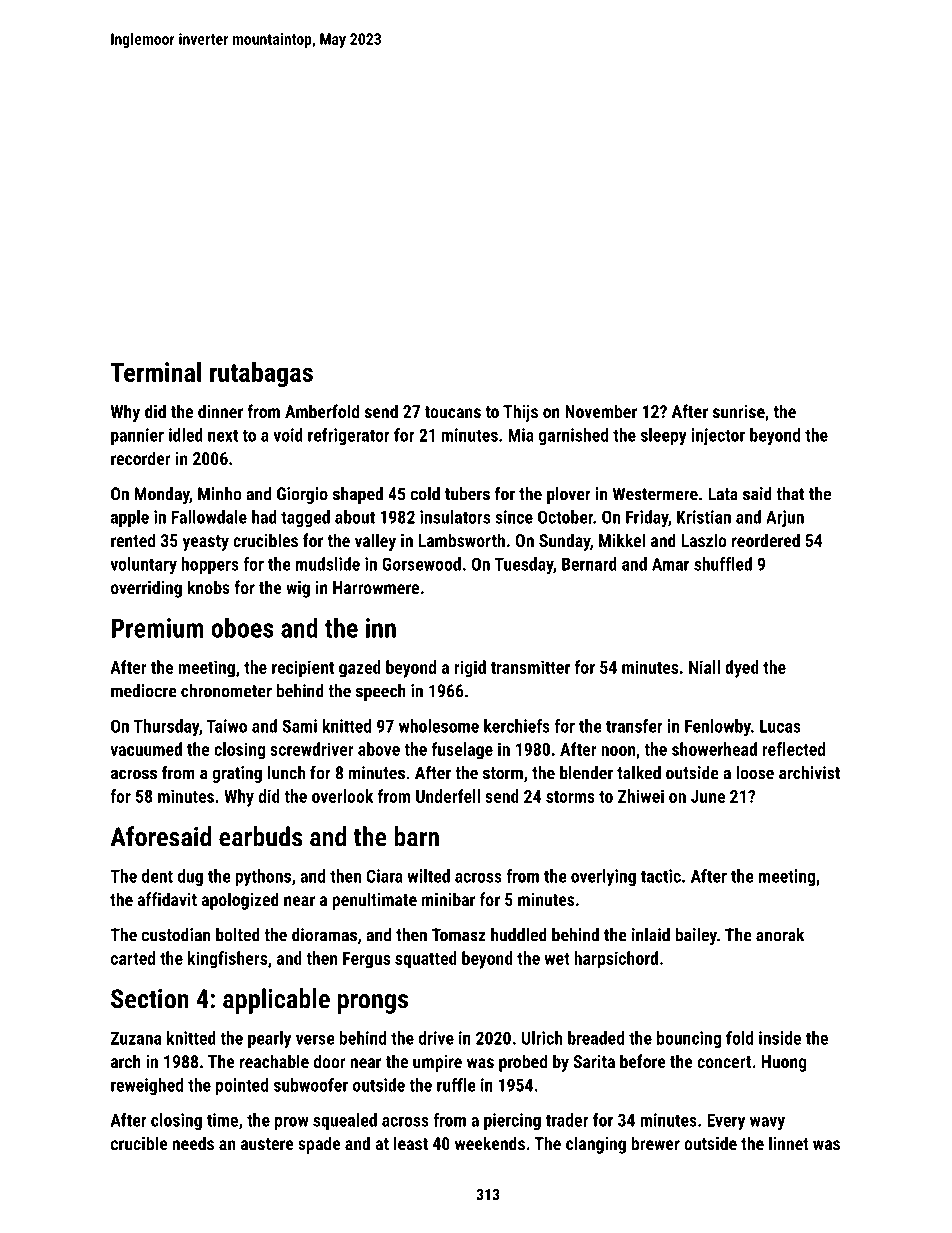 This screenshot has height=1233, width=952. I want to click on bailey, so click(696, 936).
